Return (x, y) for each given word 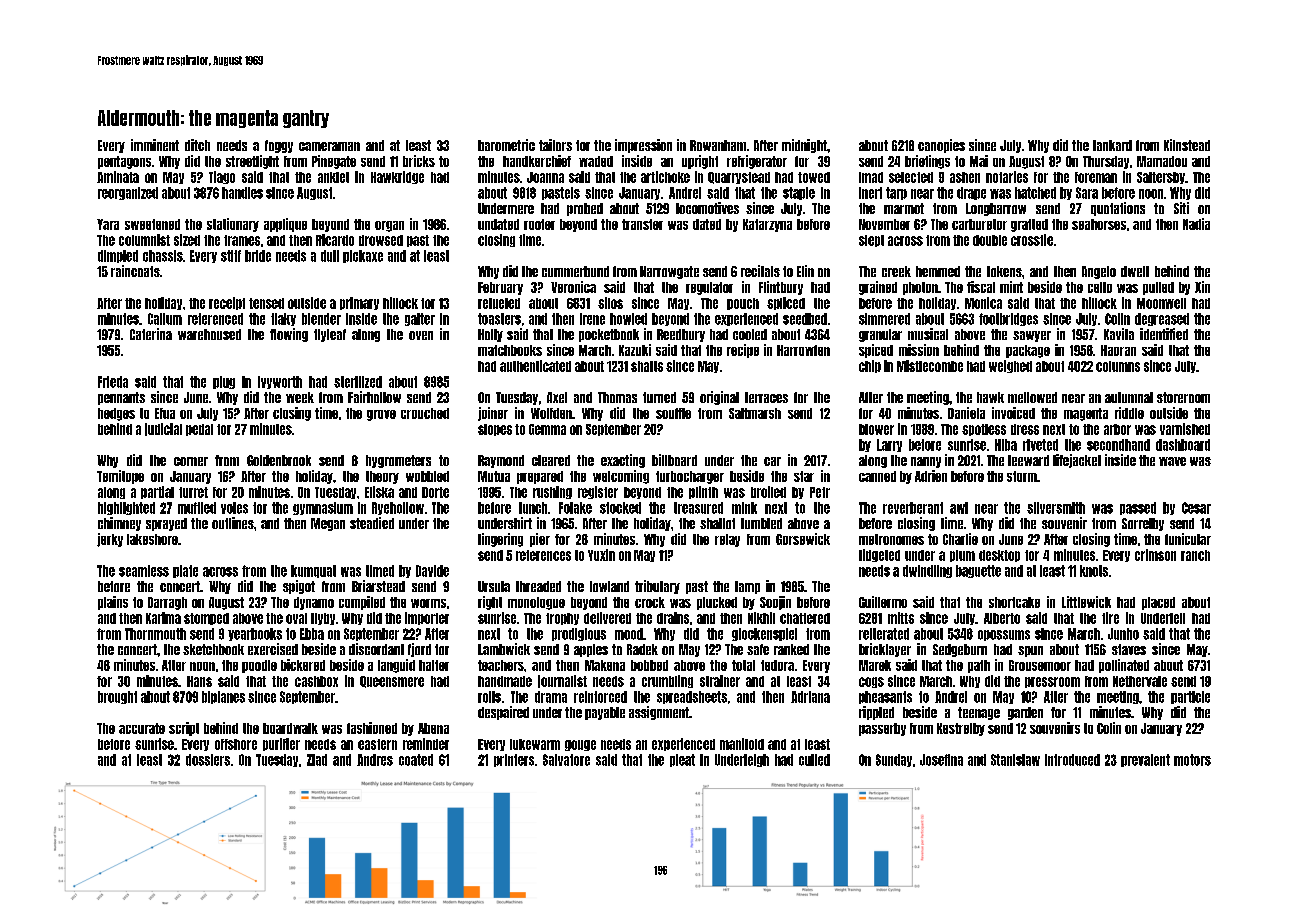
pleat (682, 760)
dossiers (208, 760)
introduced (1072, 760)
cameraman (329, 146)
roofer (539, 224)
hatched (1035, 193)
